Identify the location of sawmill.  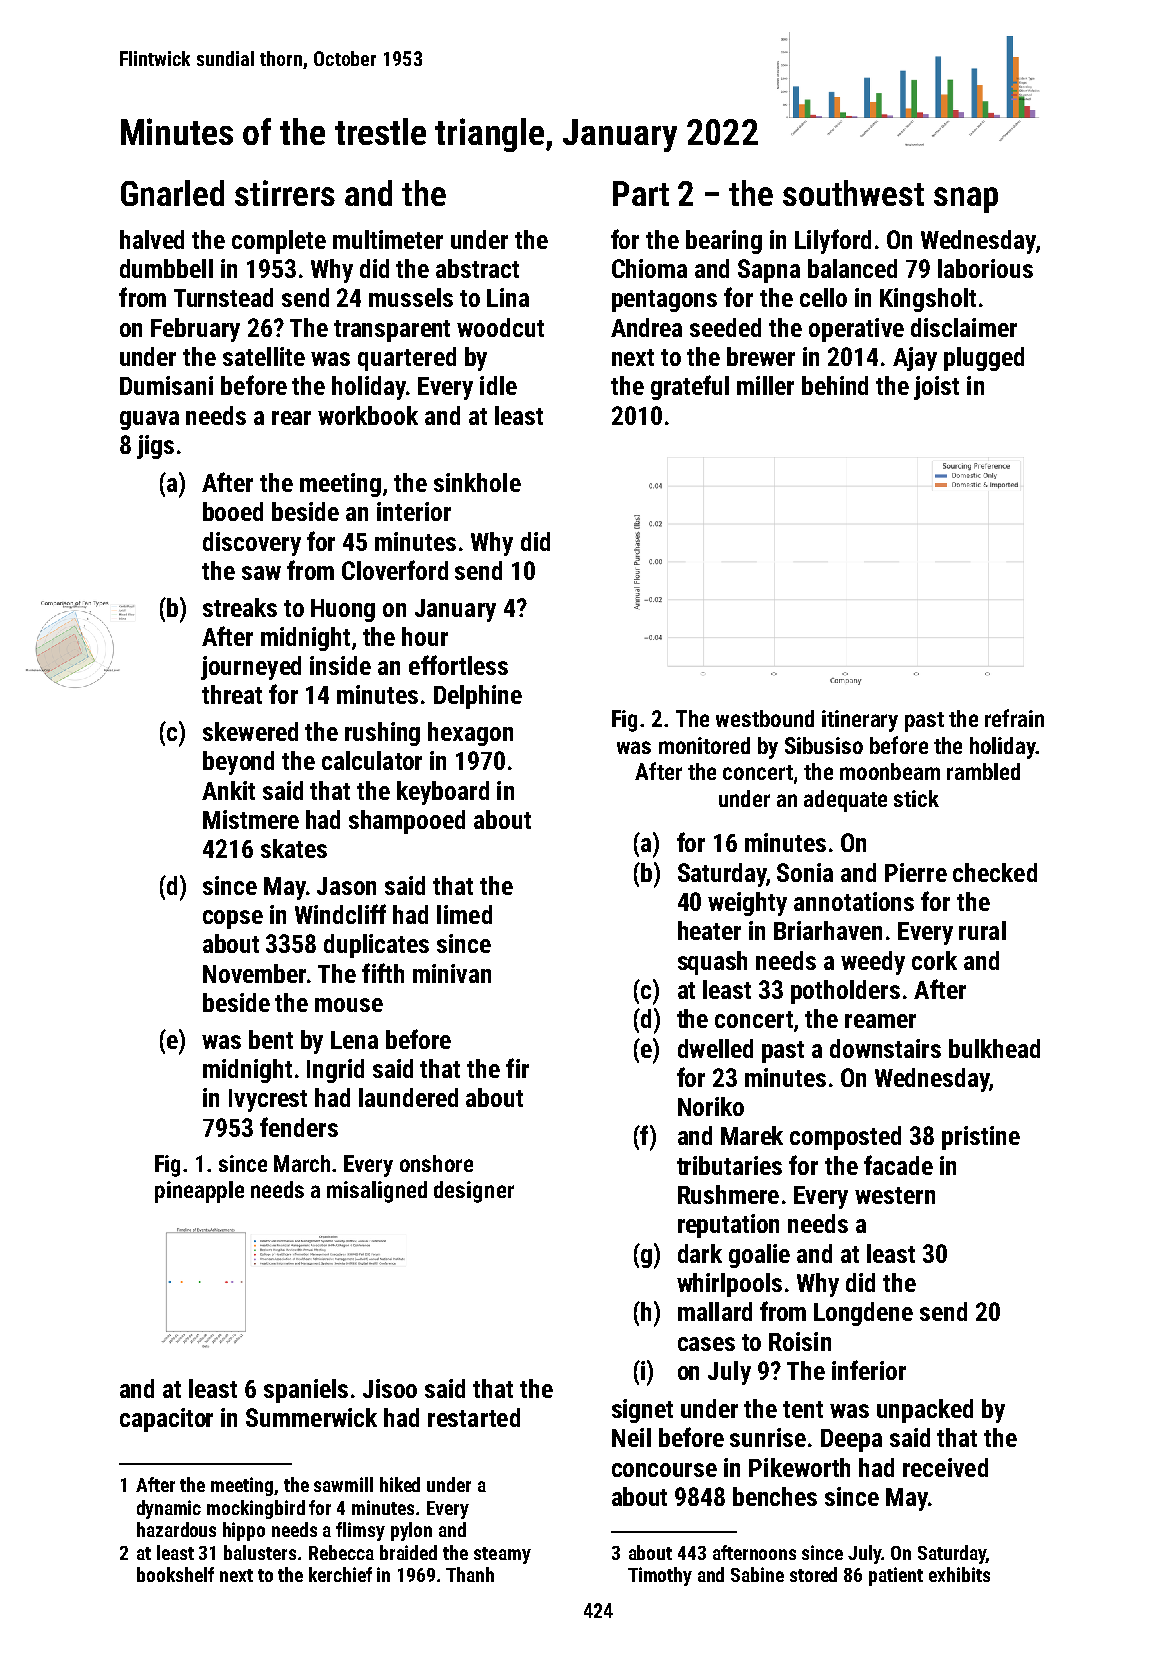
(343, 1484).
